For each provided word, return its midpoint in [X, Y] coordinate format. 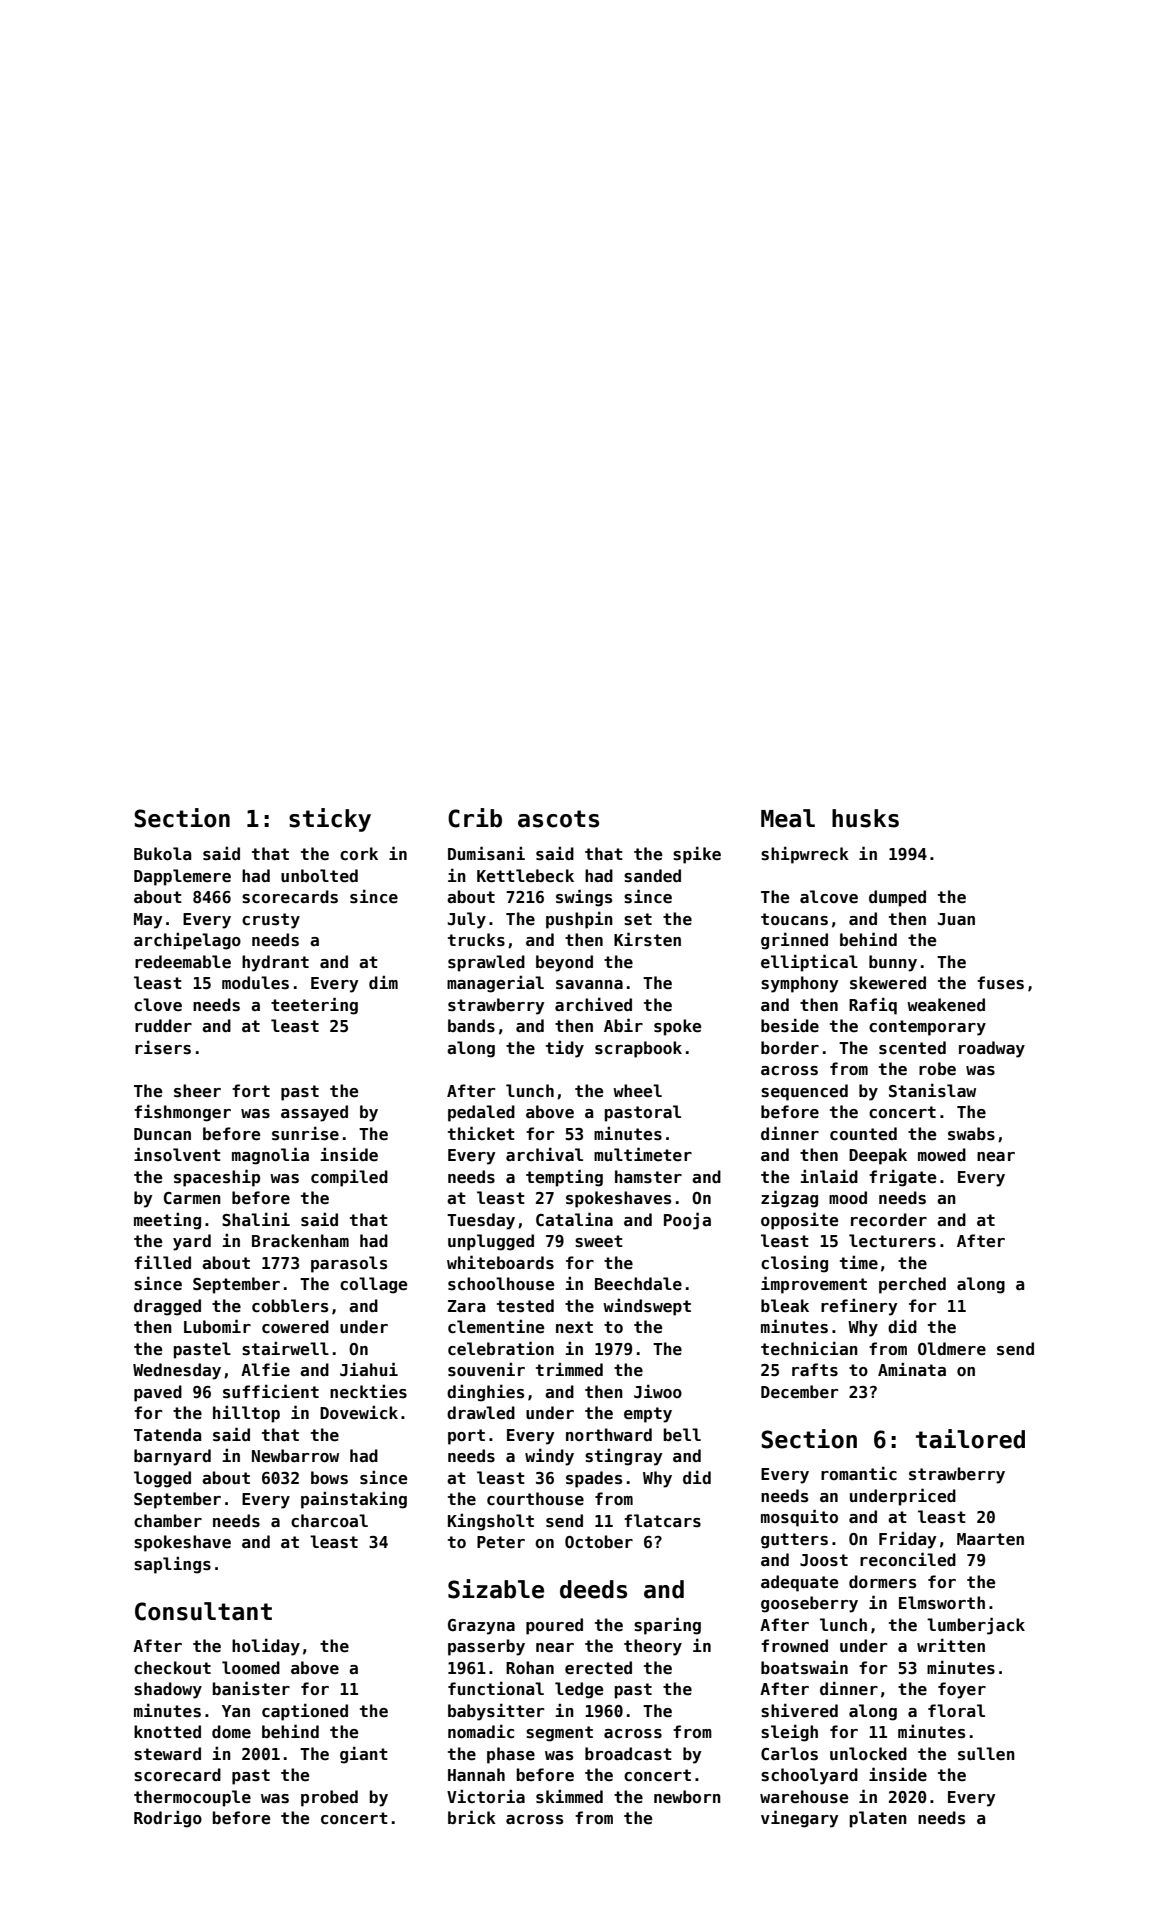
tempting [564, 1178]
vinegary [800, 1819]
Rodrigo [168, 1819]
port [466, 1437]
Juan [956, 919]
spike [697, 855]
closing [794, 1264]
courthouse [535, 1499]
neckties [368, 1391]
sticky [330, 820]
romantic [859, 1473]
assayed [314, 1113]
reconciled [908, 1559]
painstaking [354, 1500]
